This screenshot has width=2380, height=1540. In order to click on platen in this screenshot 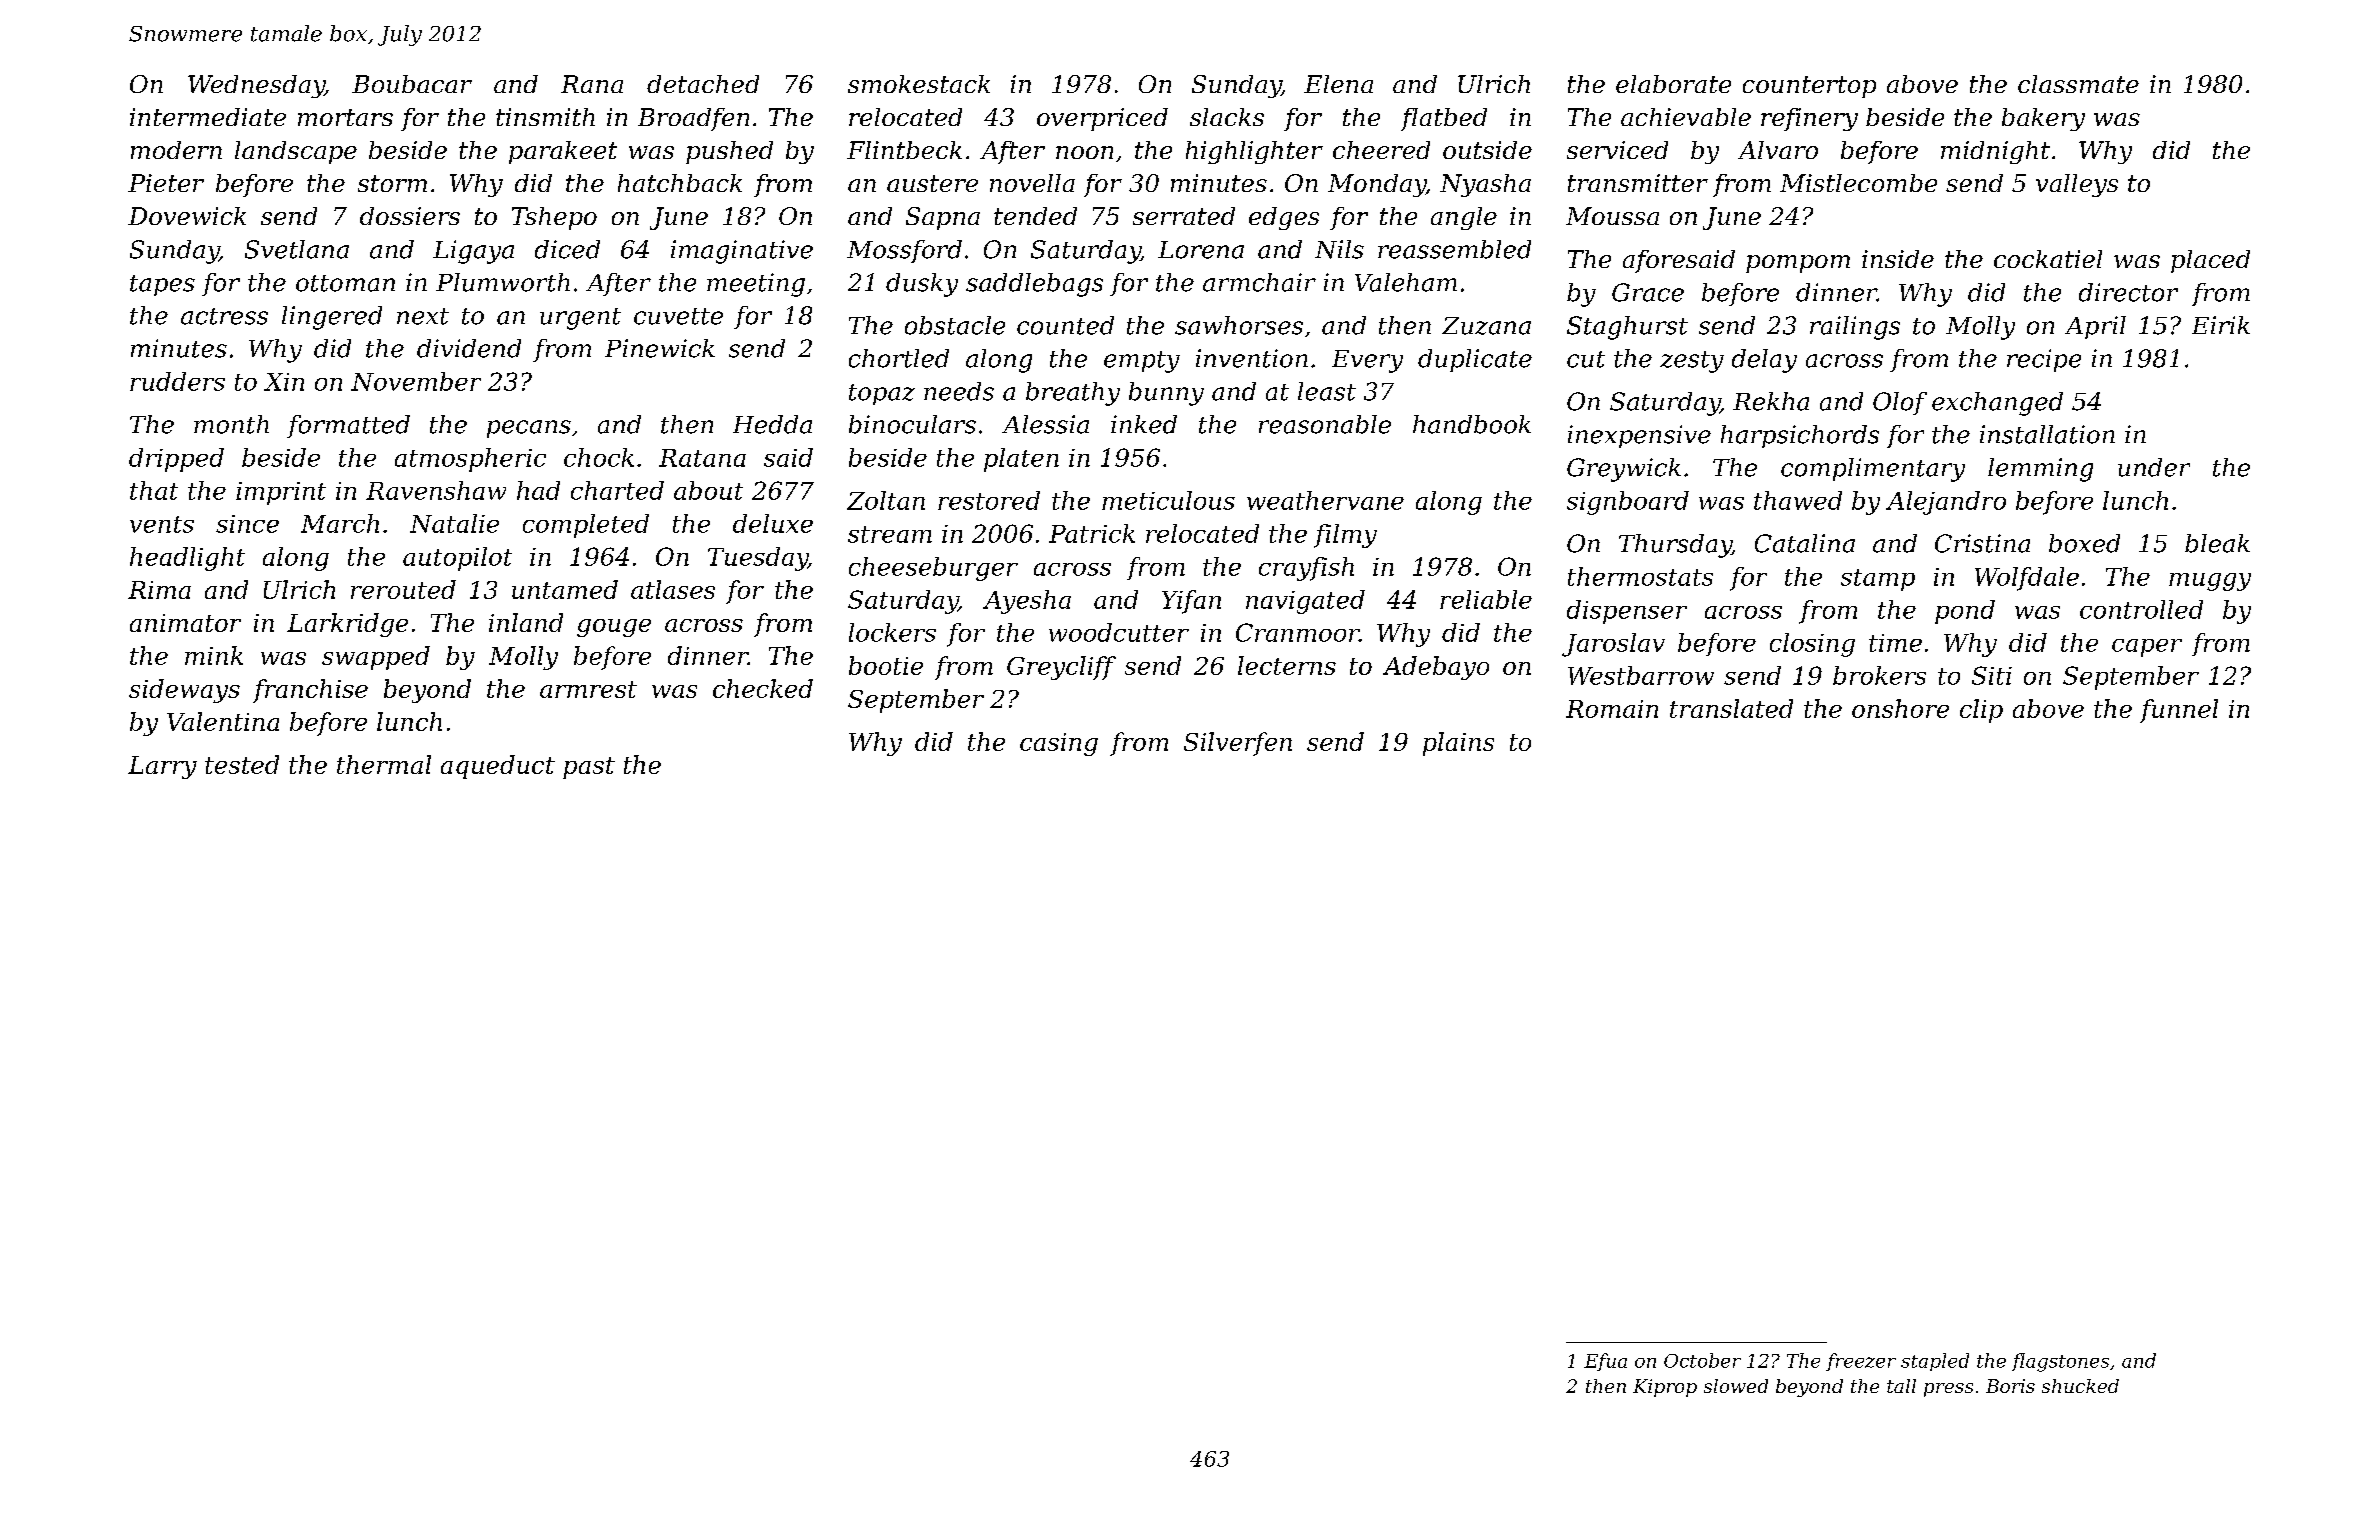, I will do `click(1021, 460)`.
